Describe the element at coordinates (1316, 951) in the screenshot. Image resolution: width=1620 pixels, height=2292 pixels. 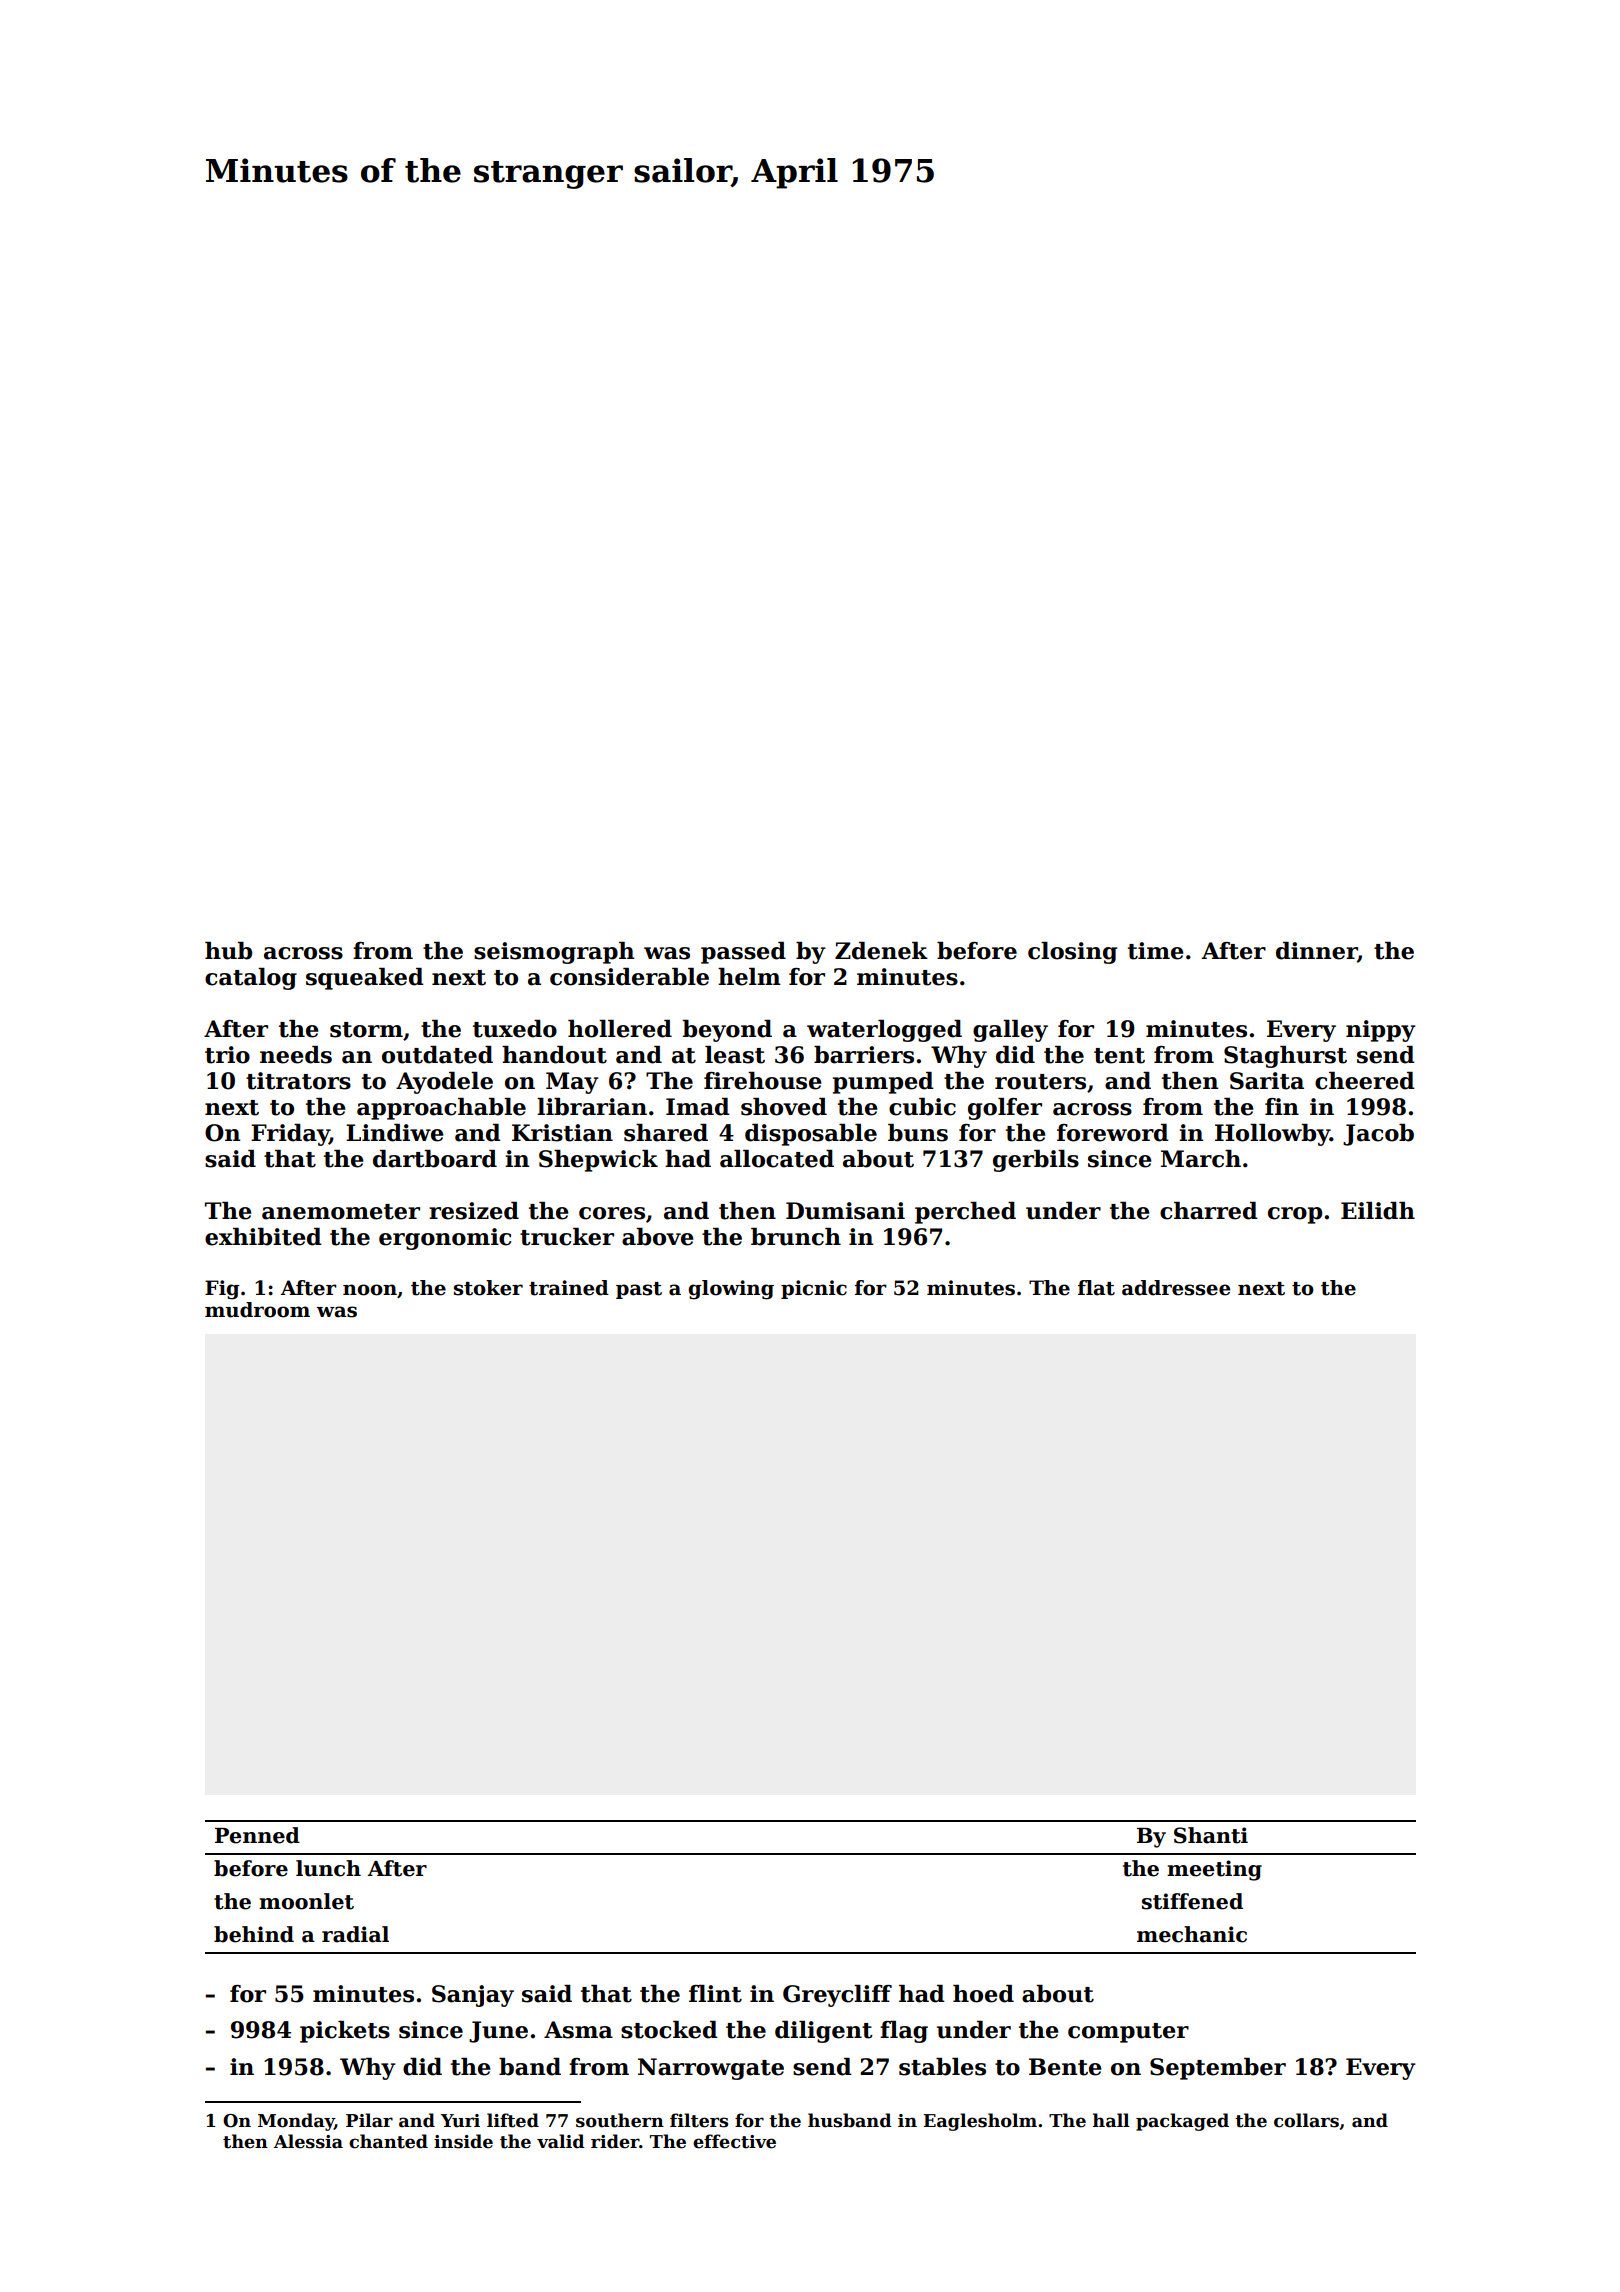
I see `dinner` at that location.
